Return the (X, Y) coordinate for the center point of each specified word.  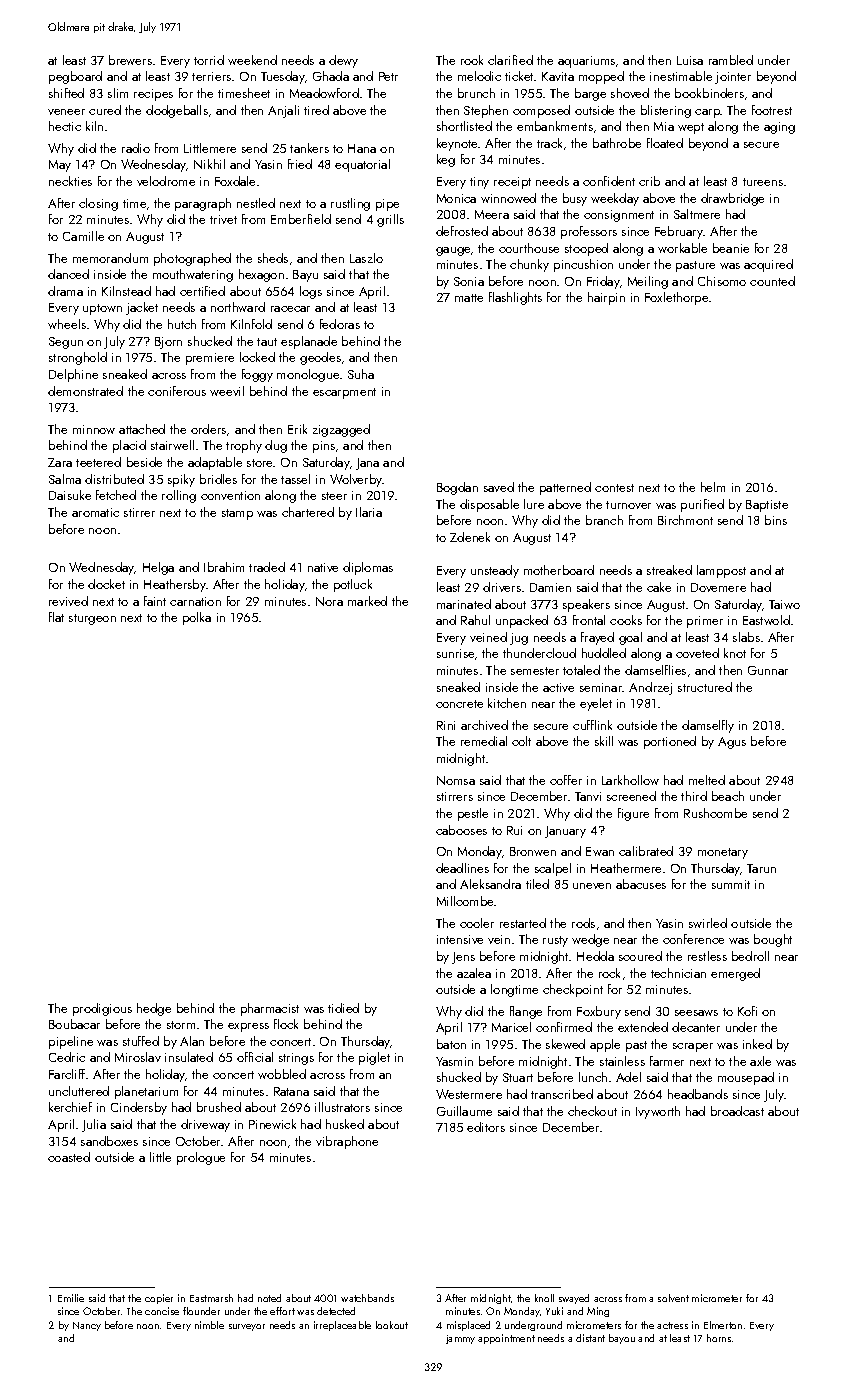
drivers (502, 587)
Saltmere (697, 214)
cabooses (461, 830)
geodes (320, 358)
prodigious (102, 1009)
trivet (223, 219)
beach (728, 796)
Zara (60, 462)
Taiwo (784, 604)
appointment (506, 1339)
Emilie (71, 1298)
